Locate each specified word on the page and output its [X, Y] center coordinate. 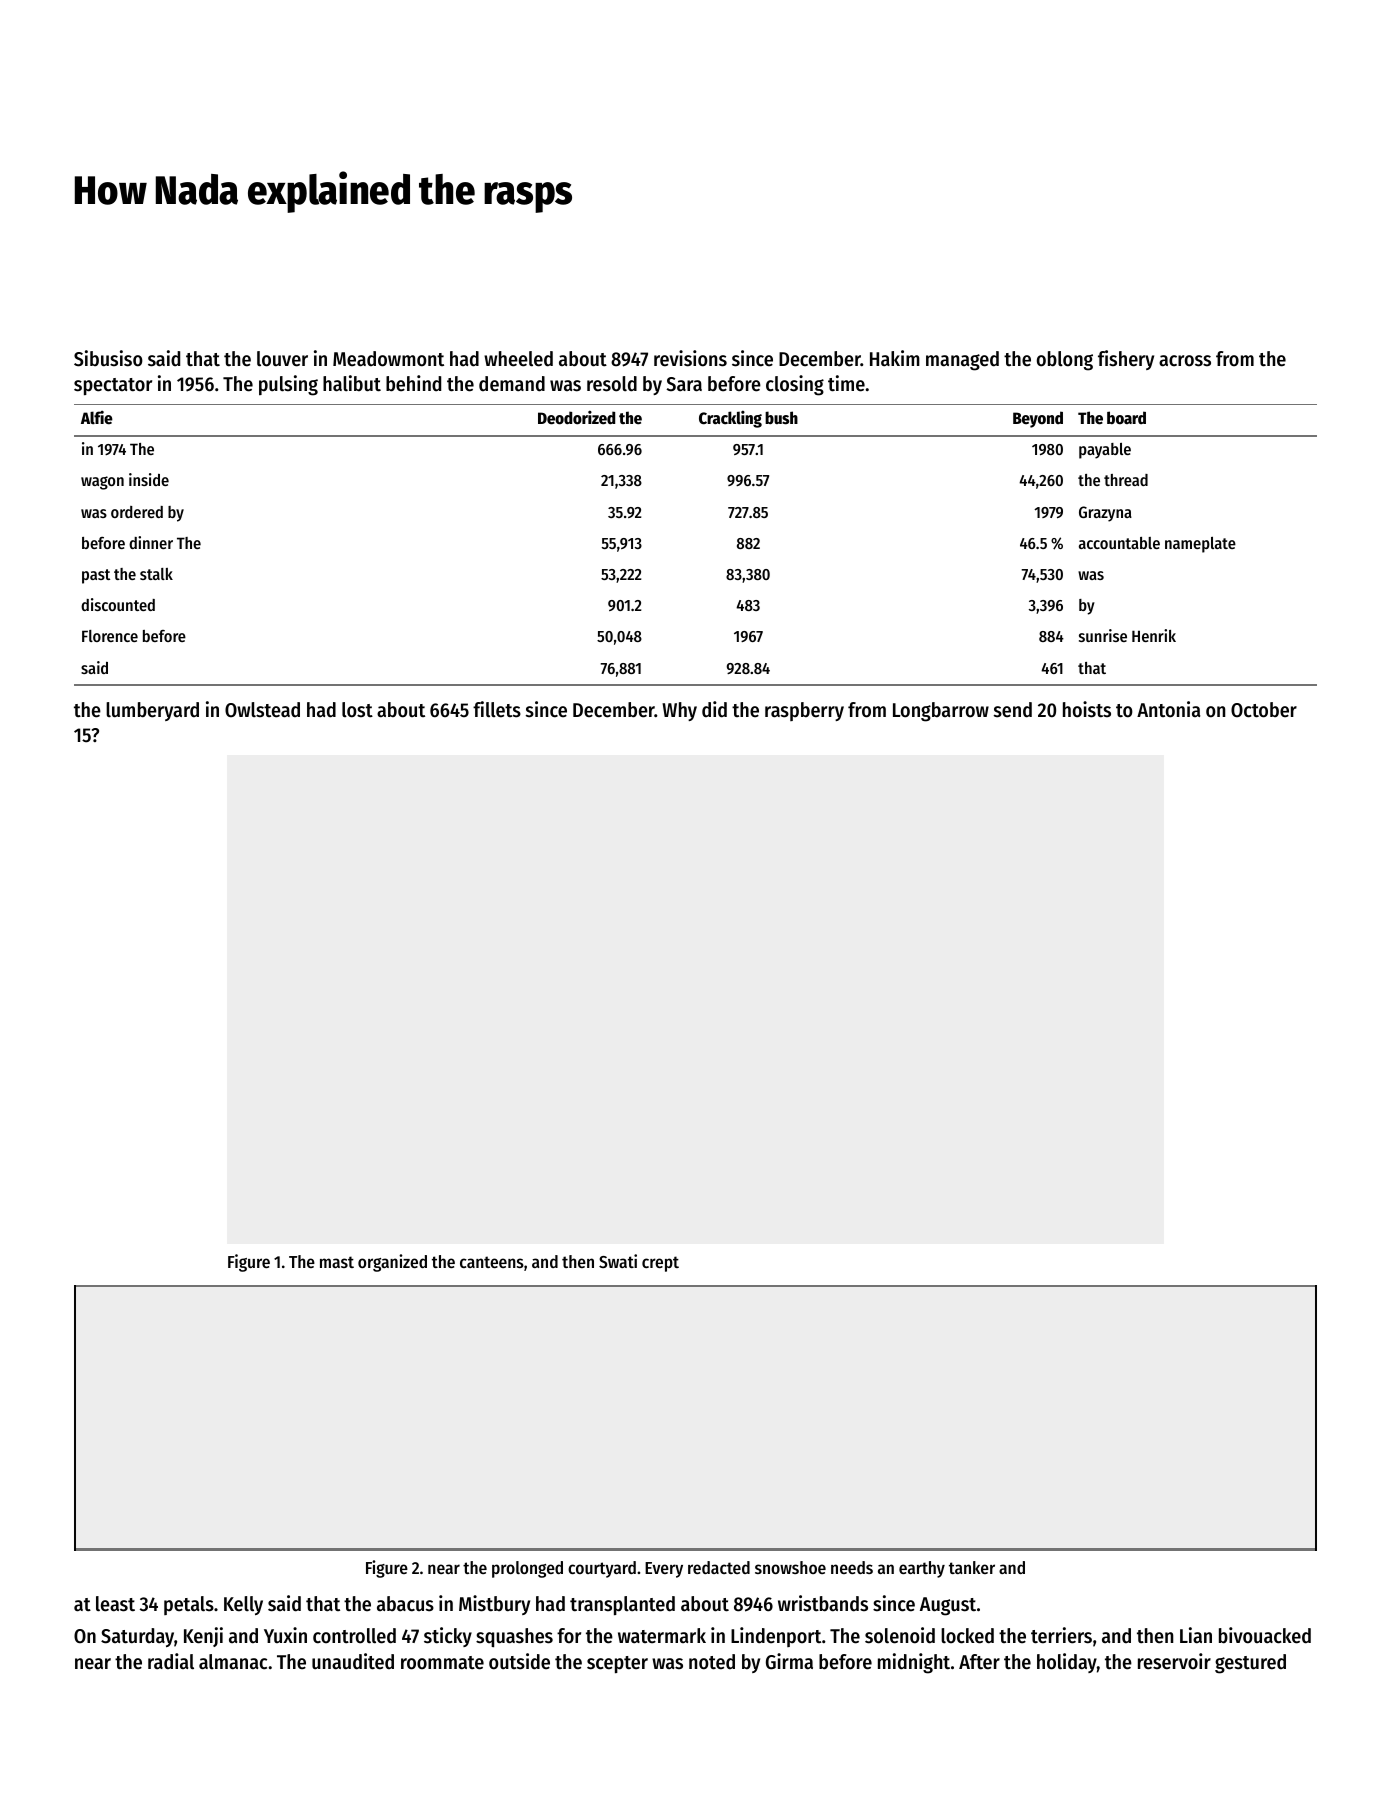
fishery [1126, 360]
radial [171, 1661]
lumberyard [152, 711]
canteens [492, 1262]
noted [712, 1662]
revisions [690, 358]
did [714, 709]
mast [337, 1262]
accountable [1119, 543]
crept [660, 1264]
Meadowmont [388, 359]
